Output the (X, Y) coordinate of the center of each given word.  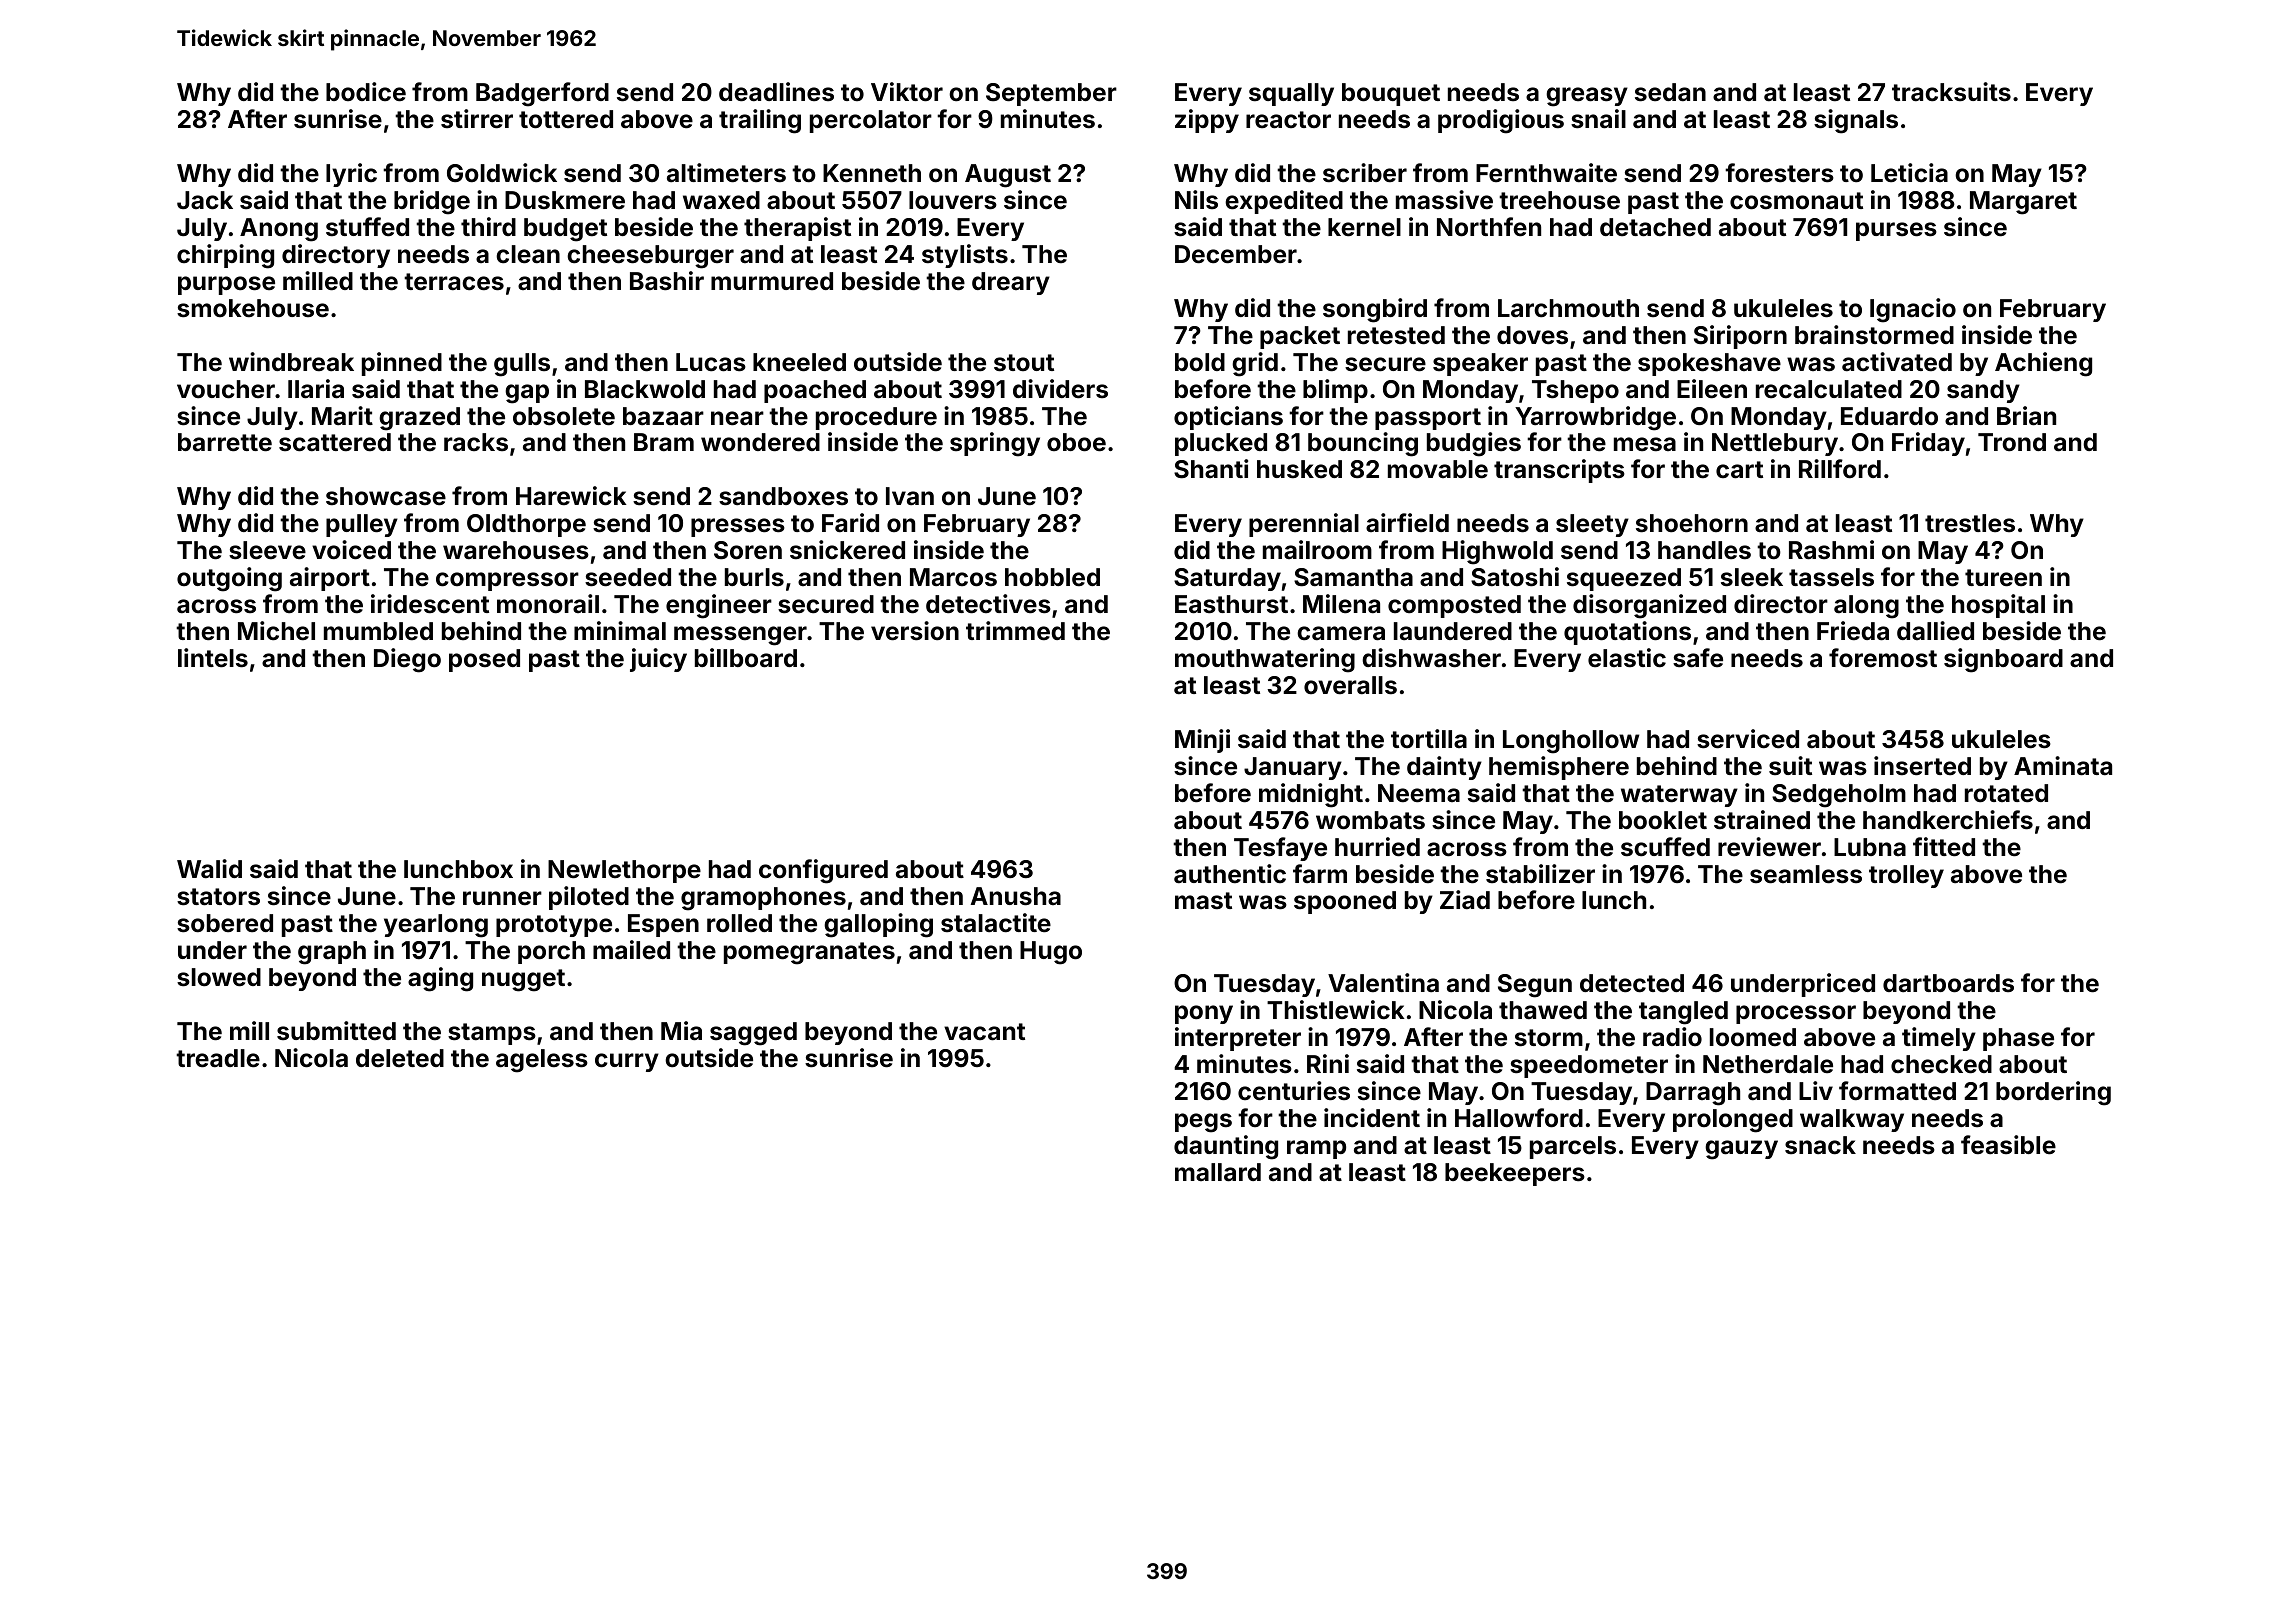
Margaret (2023, 203)
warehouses (516, 550)
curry (627, 1062)
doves (1532, 335)
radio (1672, 1037)
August (1008, 176)
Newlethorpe (624, 871)
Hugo (1051, 953)
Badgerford (542, 94)
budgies (1474, 444)
